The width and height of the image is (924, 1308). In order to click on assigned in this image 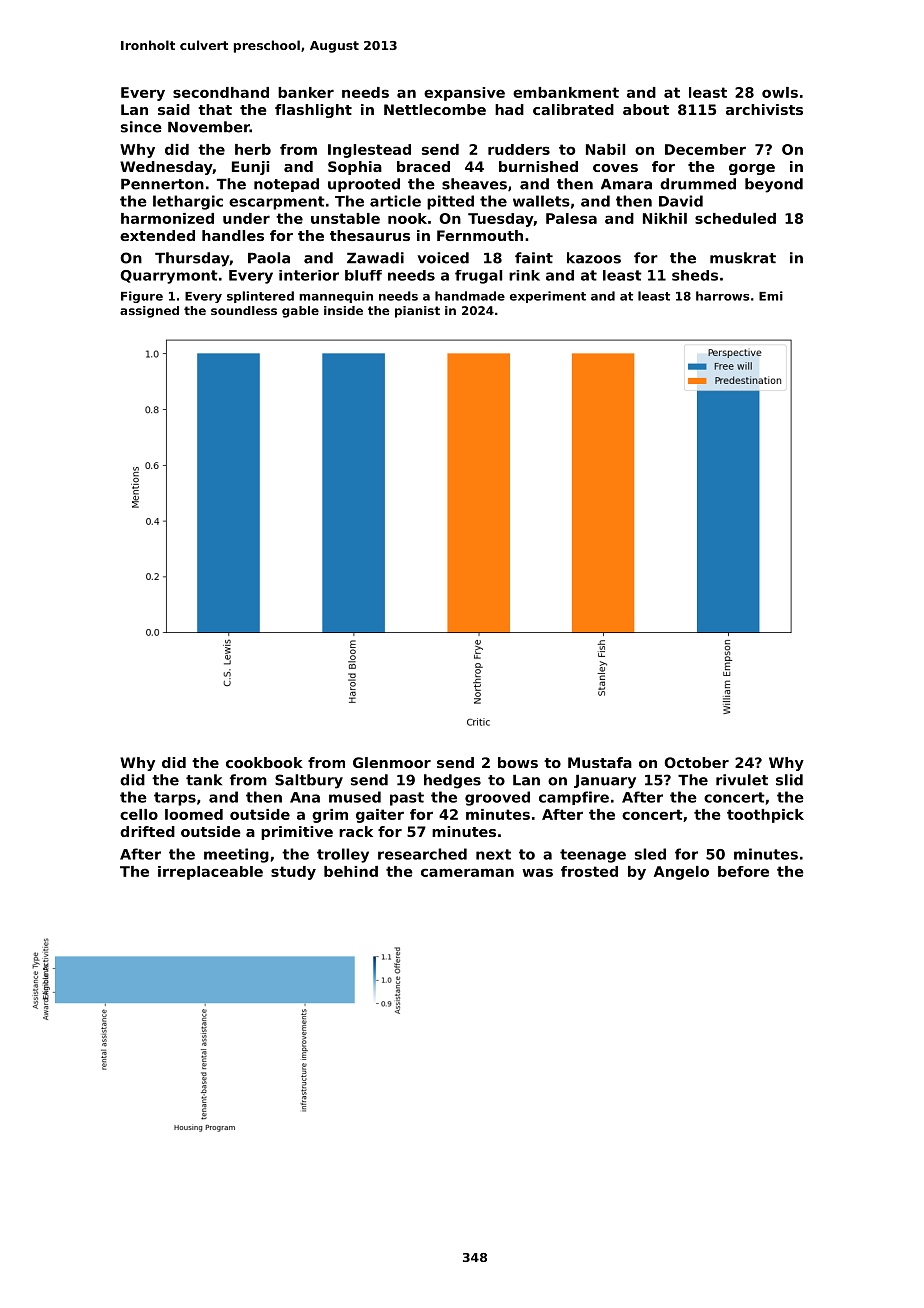, I will do `click(149, 312)`.
